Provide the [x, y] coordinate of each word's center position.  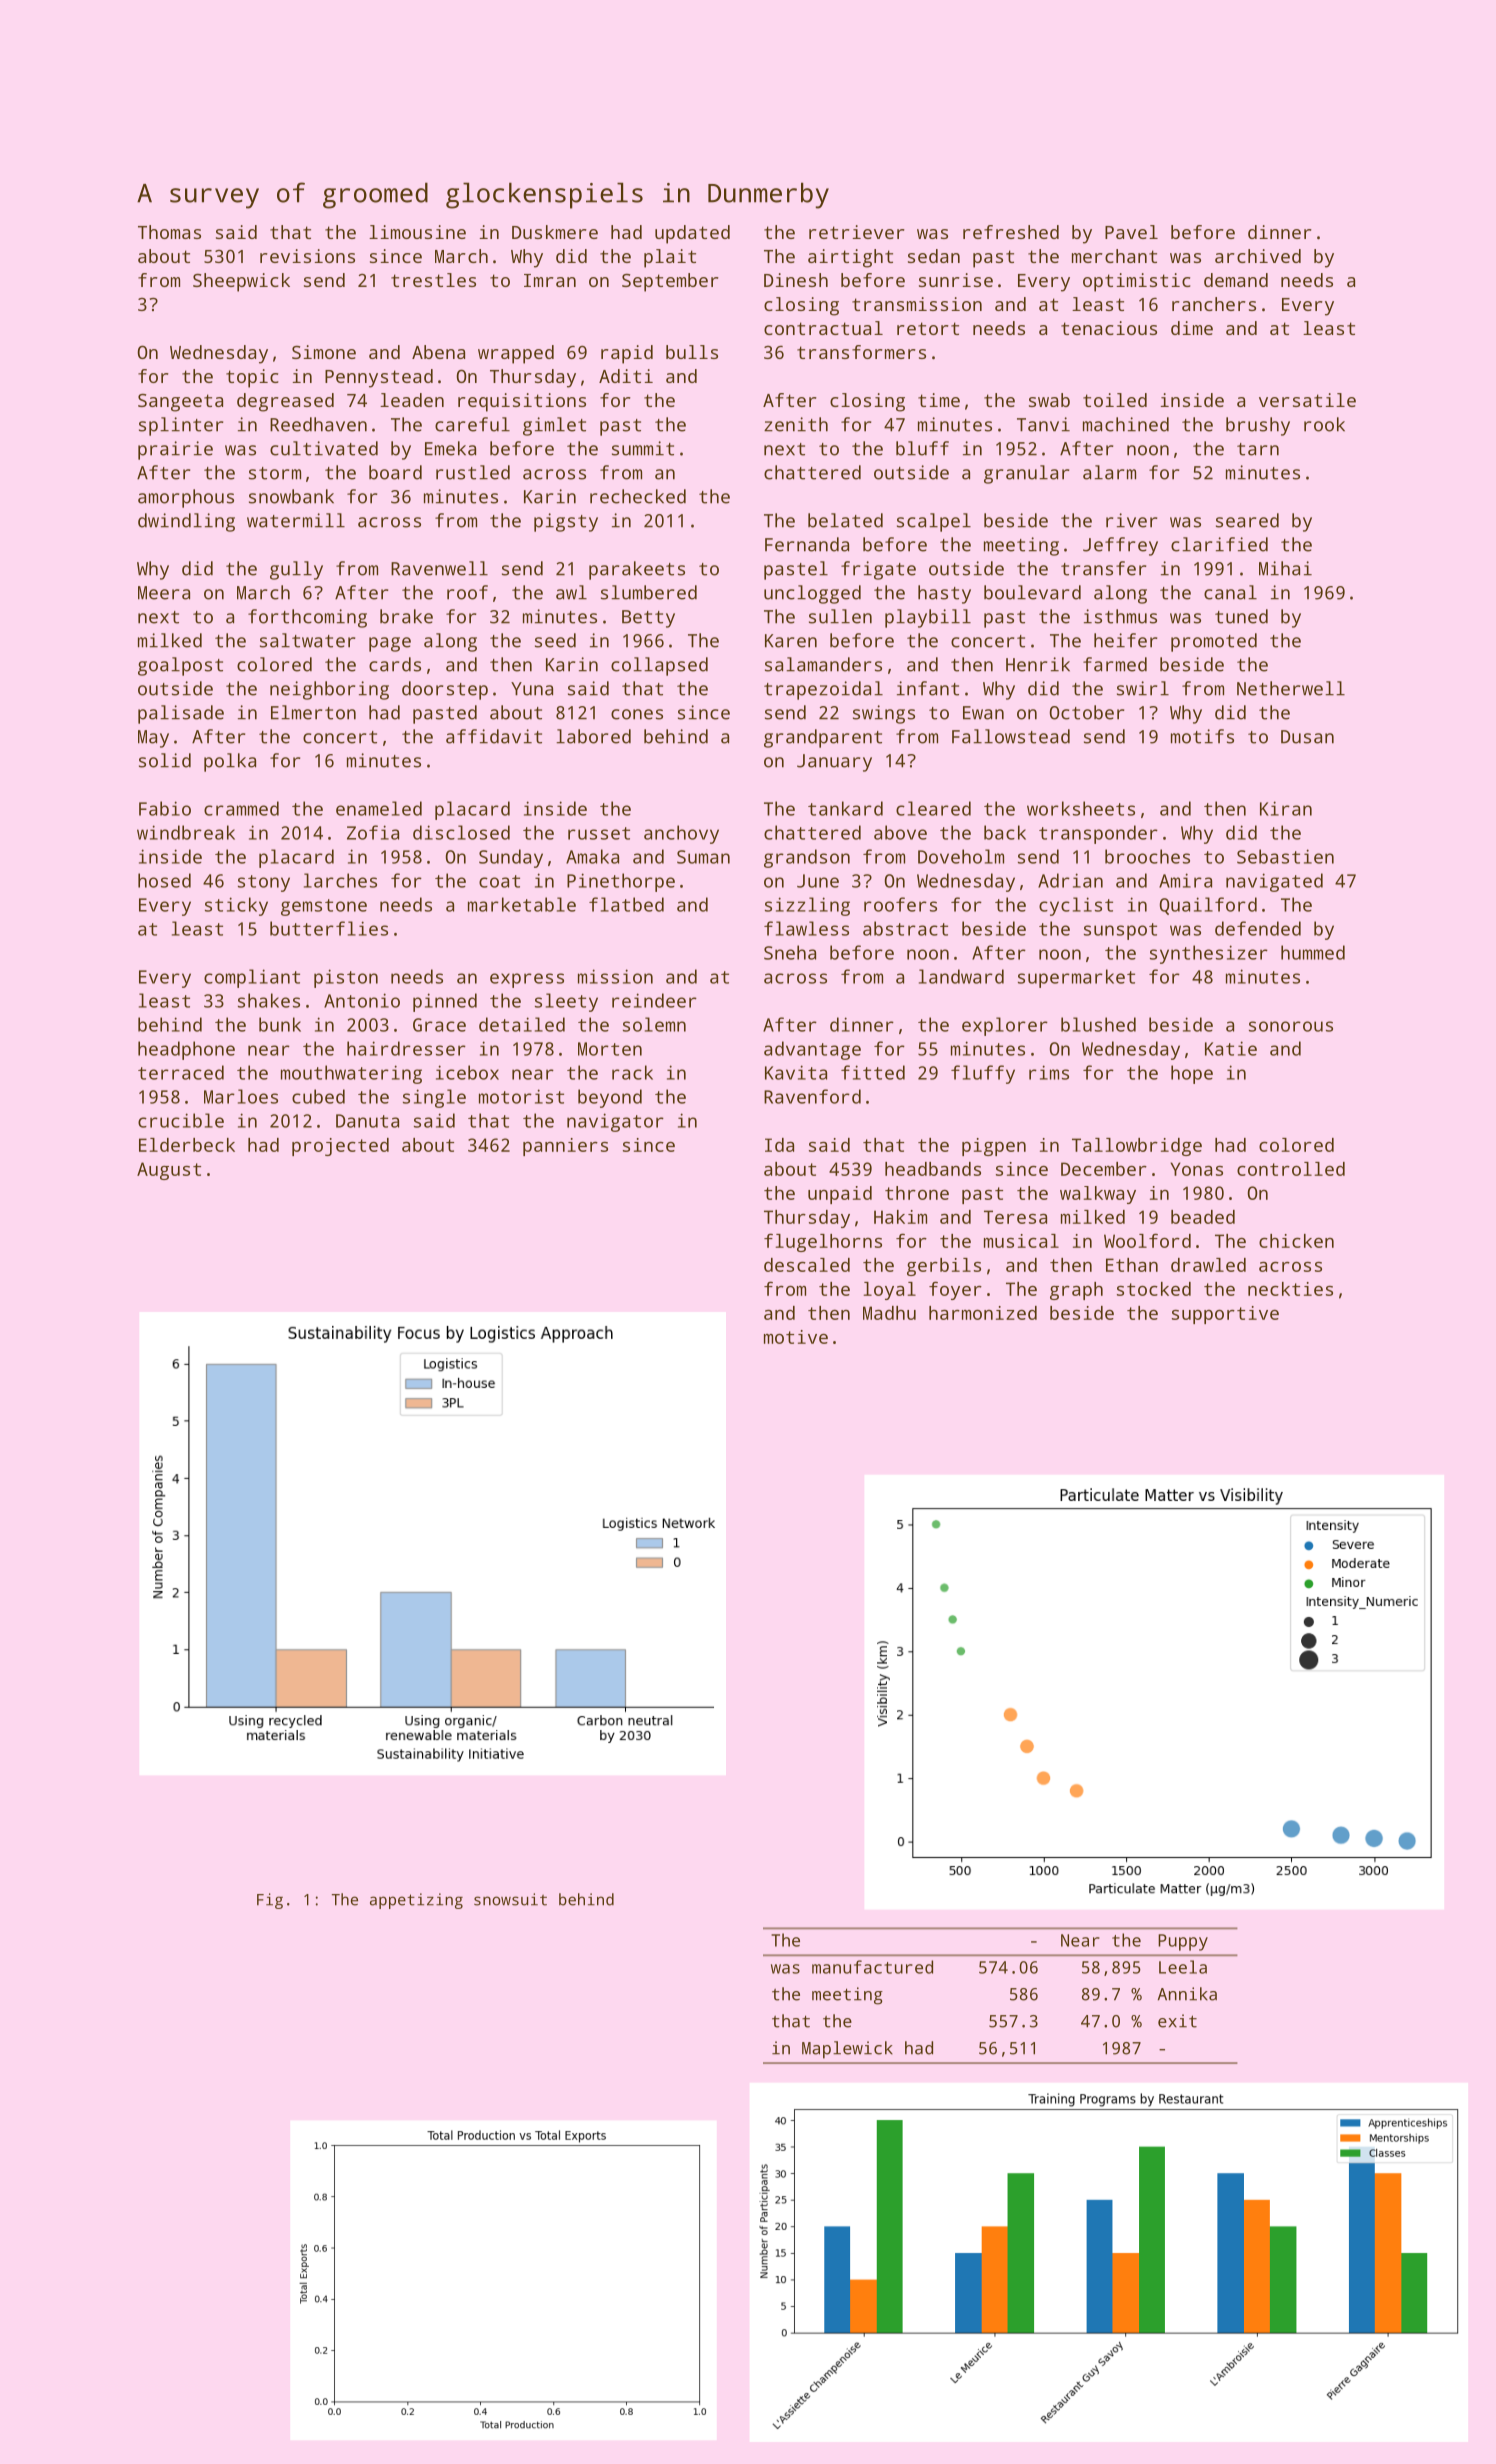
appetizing [416, 1901]
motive [796, 1337]
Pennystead [379, 378]
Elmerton [313, 712]
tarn [1258, 449]
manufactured [872, 1967]
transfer [1103, 568]
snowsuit [510, 1899]
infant [928, 688]
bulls [692, 352]
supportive [1225, 1315]
